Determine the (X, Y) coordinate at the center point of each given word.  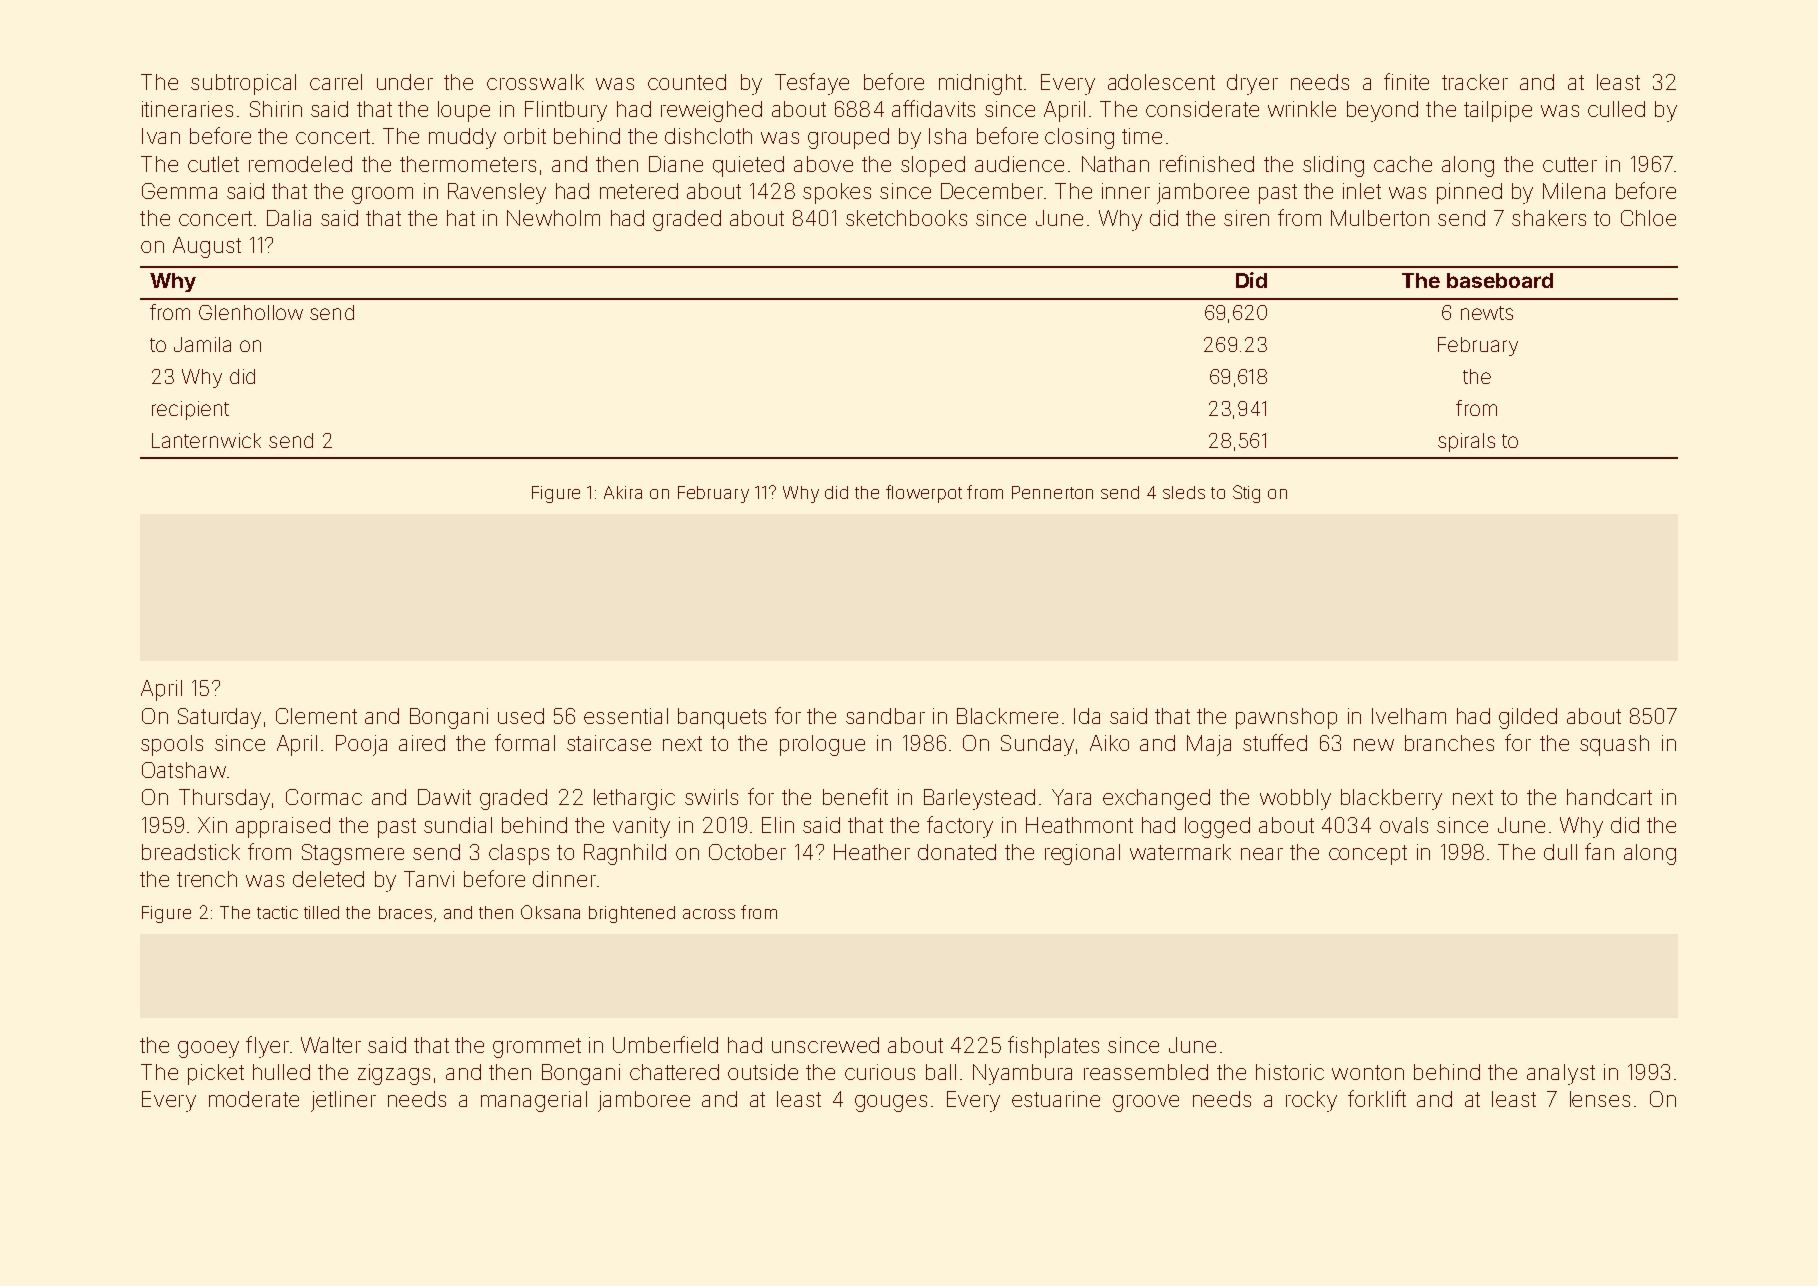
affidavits (933, 108)
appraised (283, 827)
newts (1487, 313)
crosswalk (535, 82)
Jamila (202, 344)
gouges (891, 1103)
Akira (623, 492)
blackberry (1391, 799)
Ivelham (1409, 716)
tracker (1475, 82)
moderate (254, 1099)
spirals (1466, 442)
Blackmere (1007, 716)
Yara (1071, 797)
